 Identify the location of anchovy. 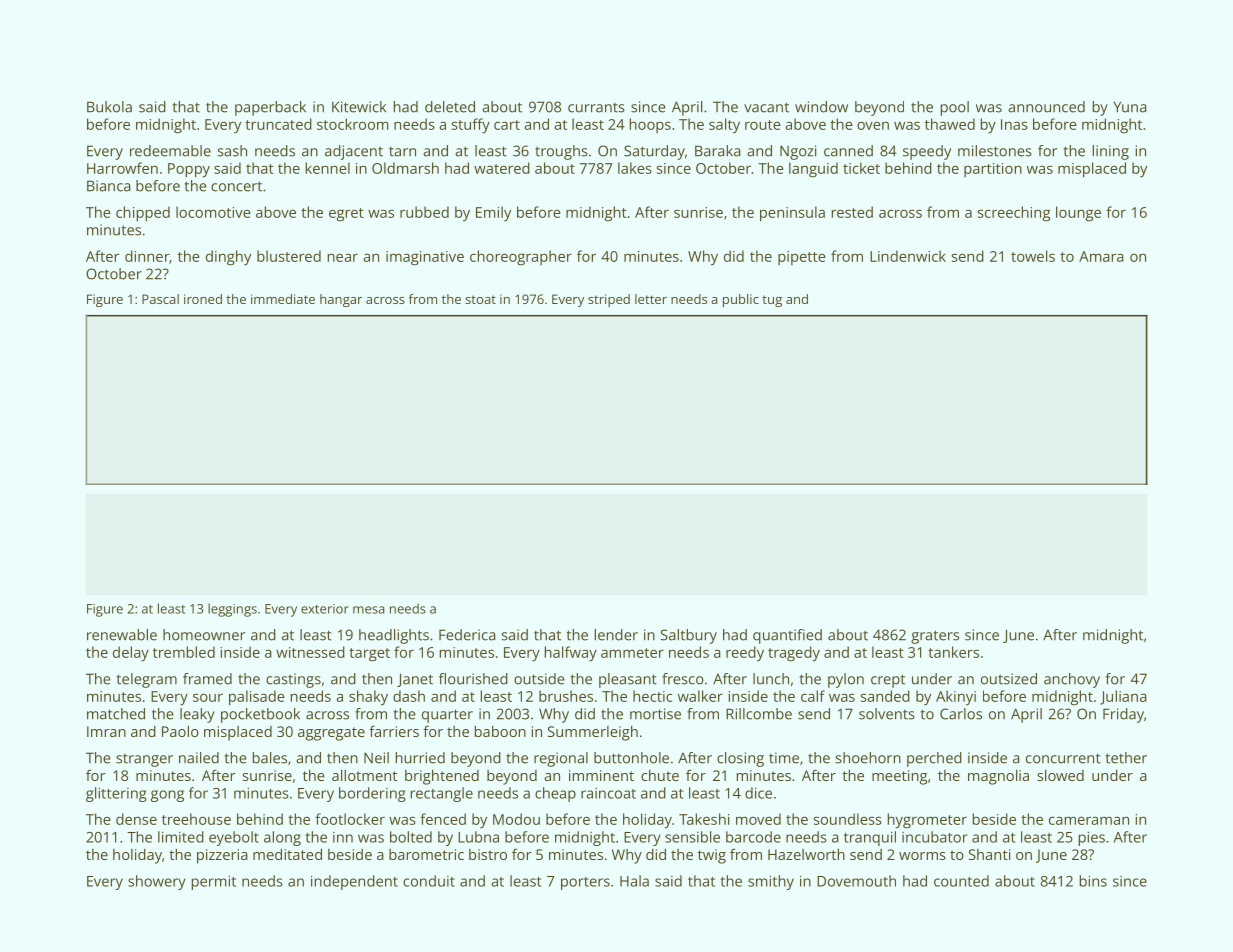
(1072, 680).
